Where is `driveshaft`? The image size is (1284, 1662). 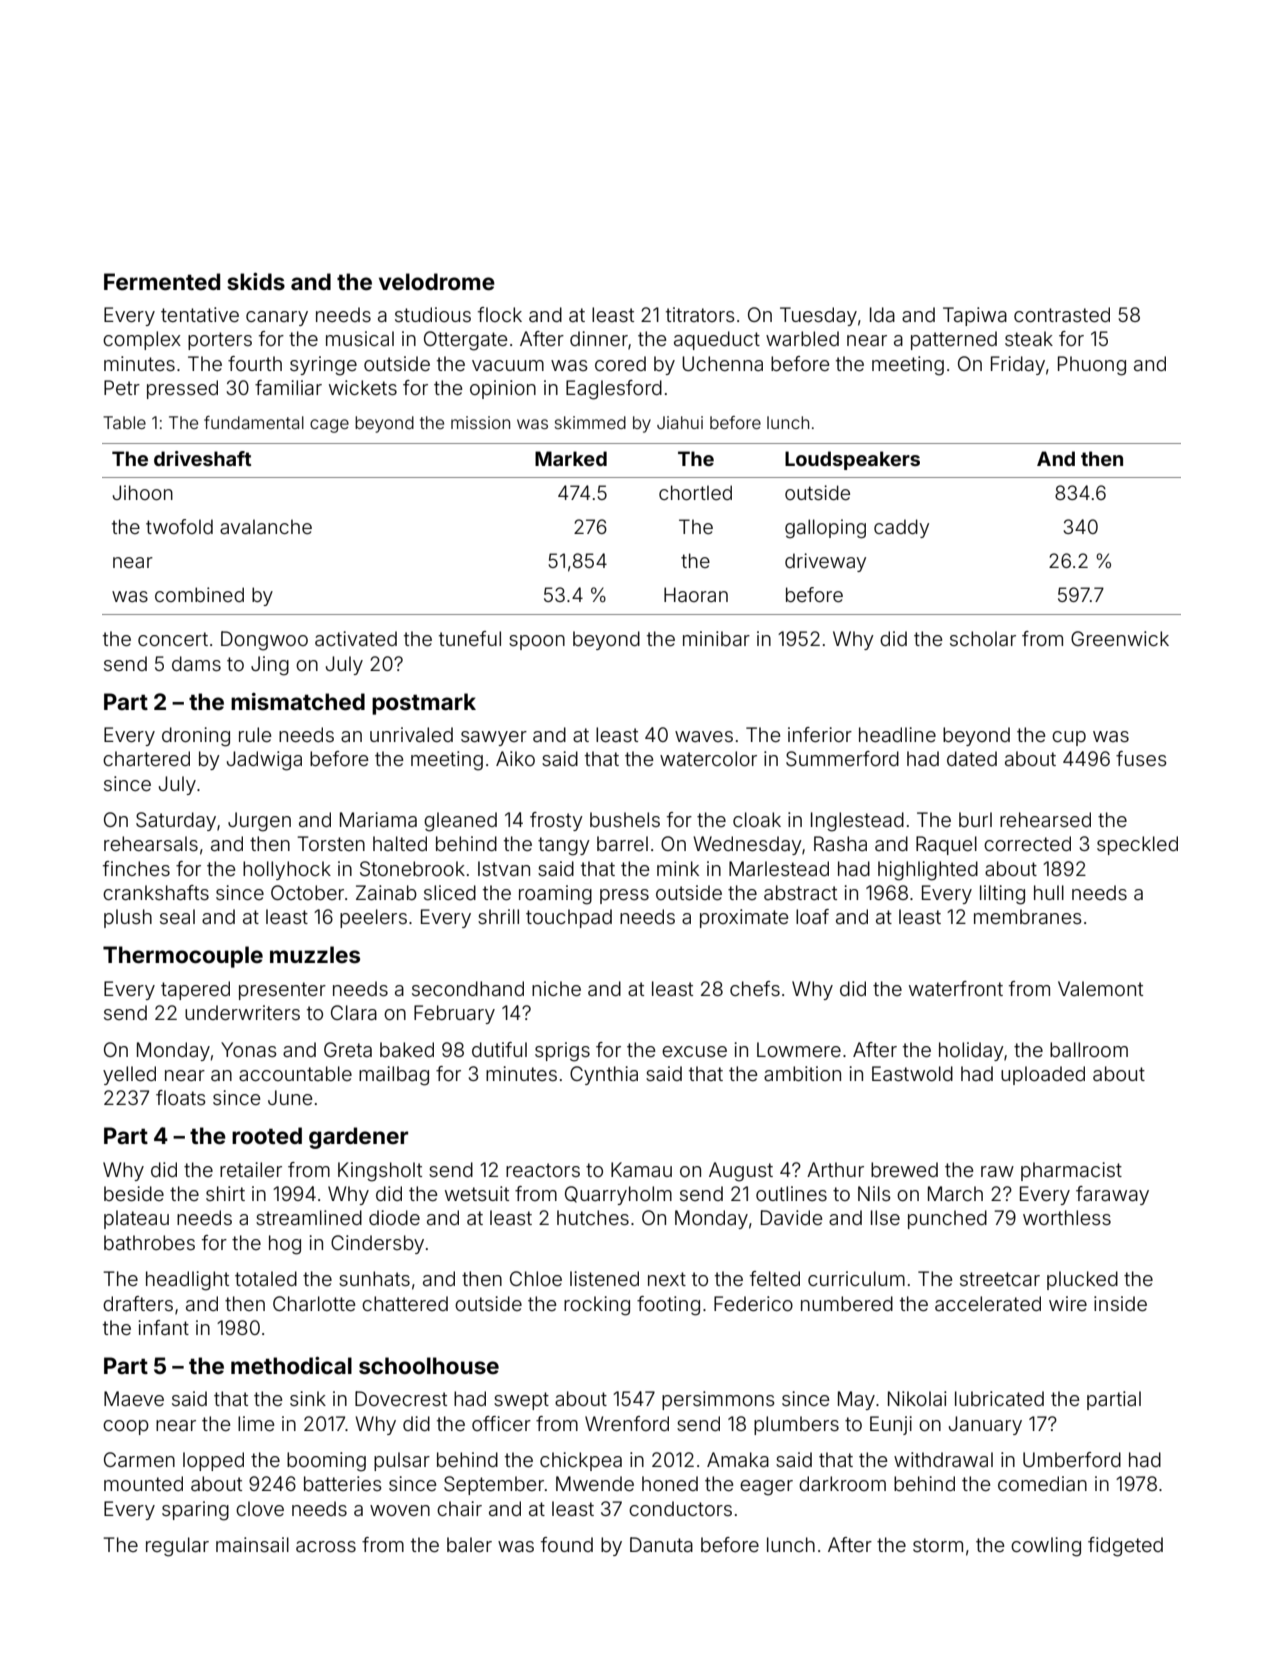 driveshaft is located at coordinates (202, 458).
